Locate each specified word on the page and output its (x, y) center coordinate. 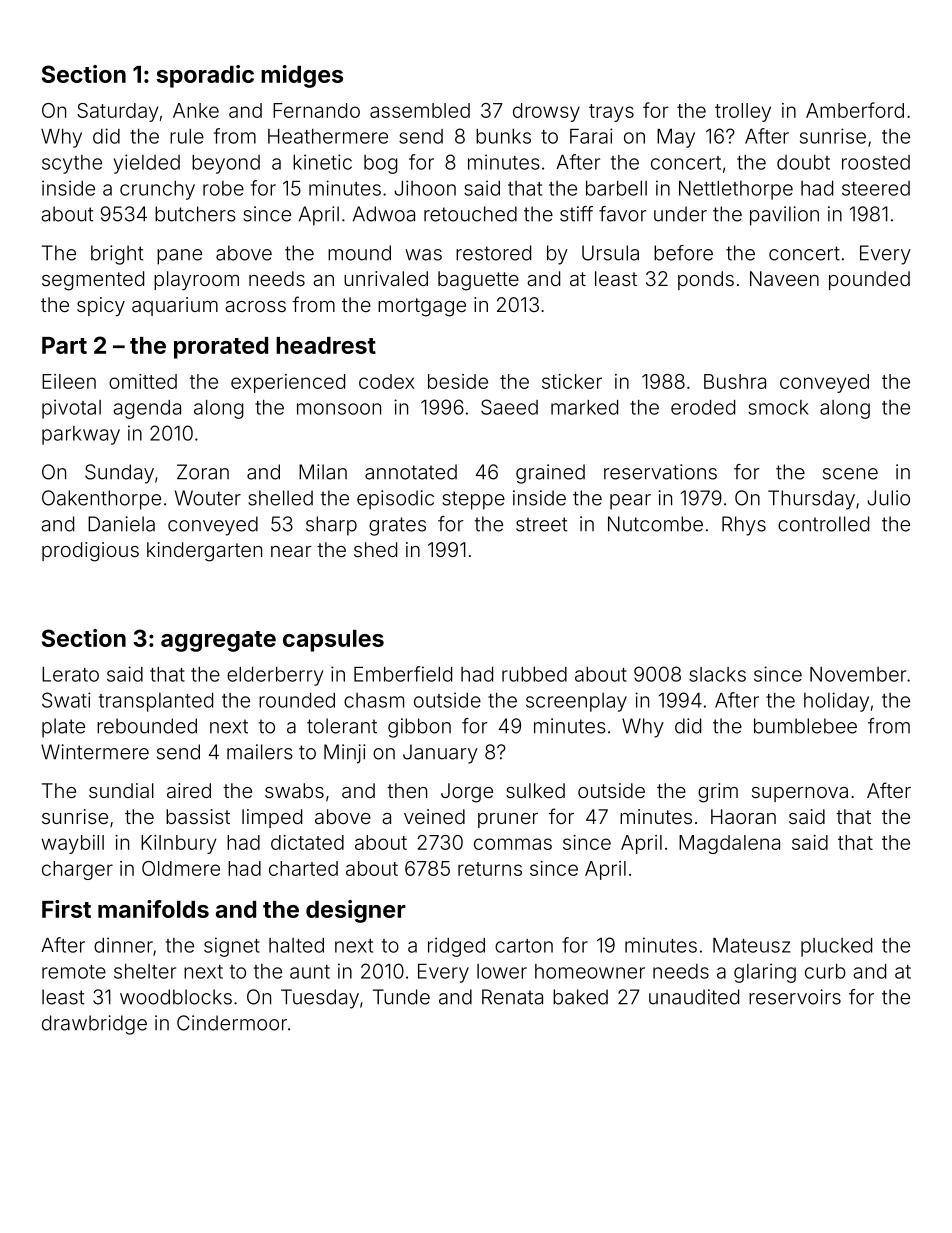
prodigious (90, 552)
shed (375, 549)
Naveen (784, 278)
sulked (535, 790)
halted (296, 945)
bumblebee (805, 726)
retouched (470, 214)
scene (850, 474)
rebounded (147, 726)
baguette (478, 281)
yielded (146, 164)
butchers (195, 214)
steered (876, 188)
